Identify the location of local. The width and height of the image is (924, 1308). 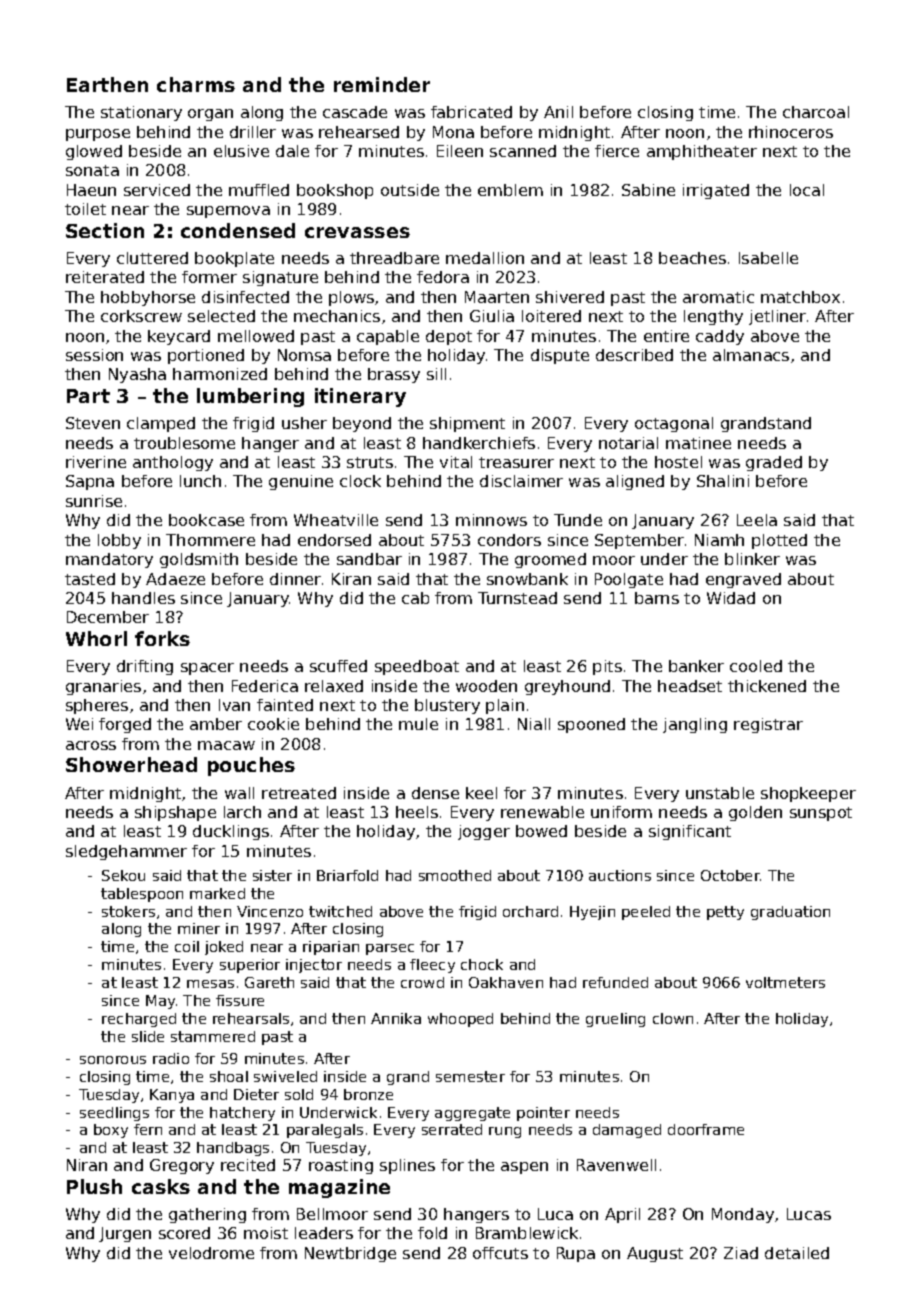
(807, 190).
